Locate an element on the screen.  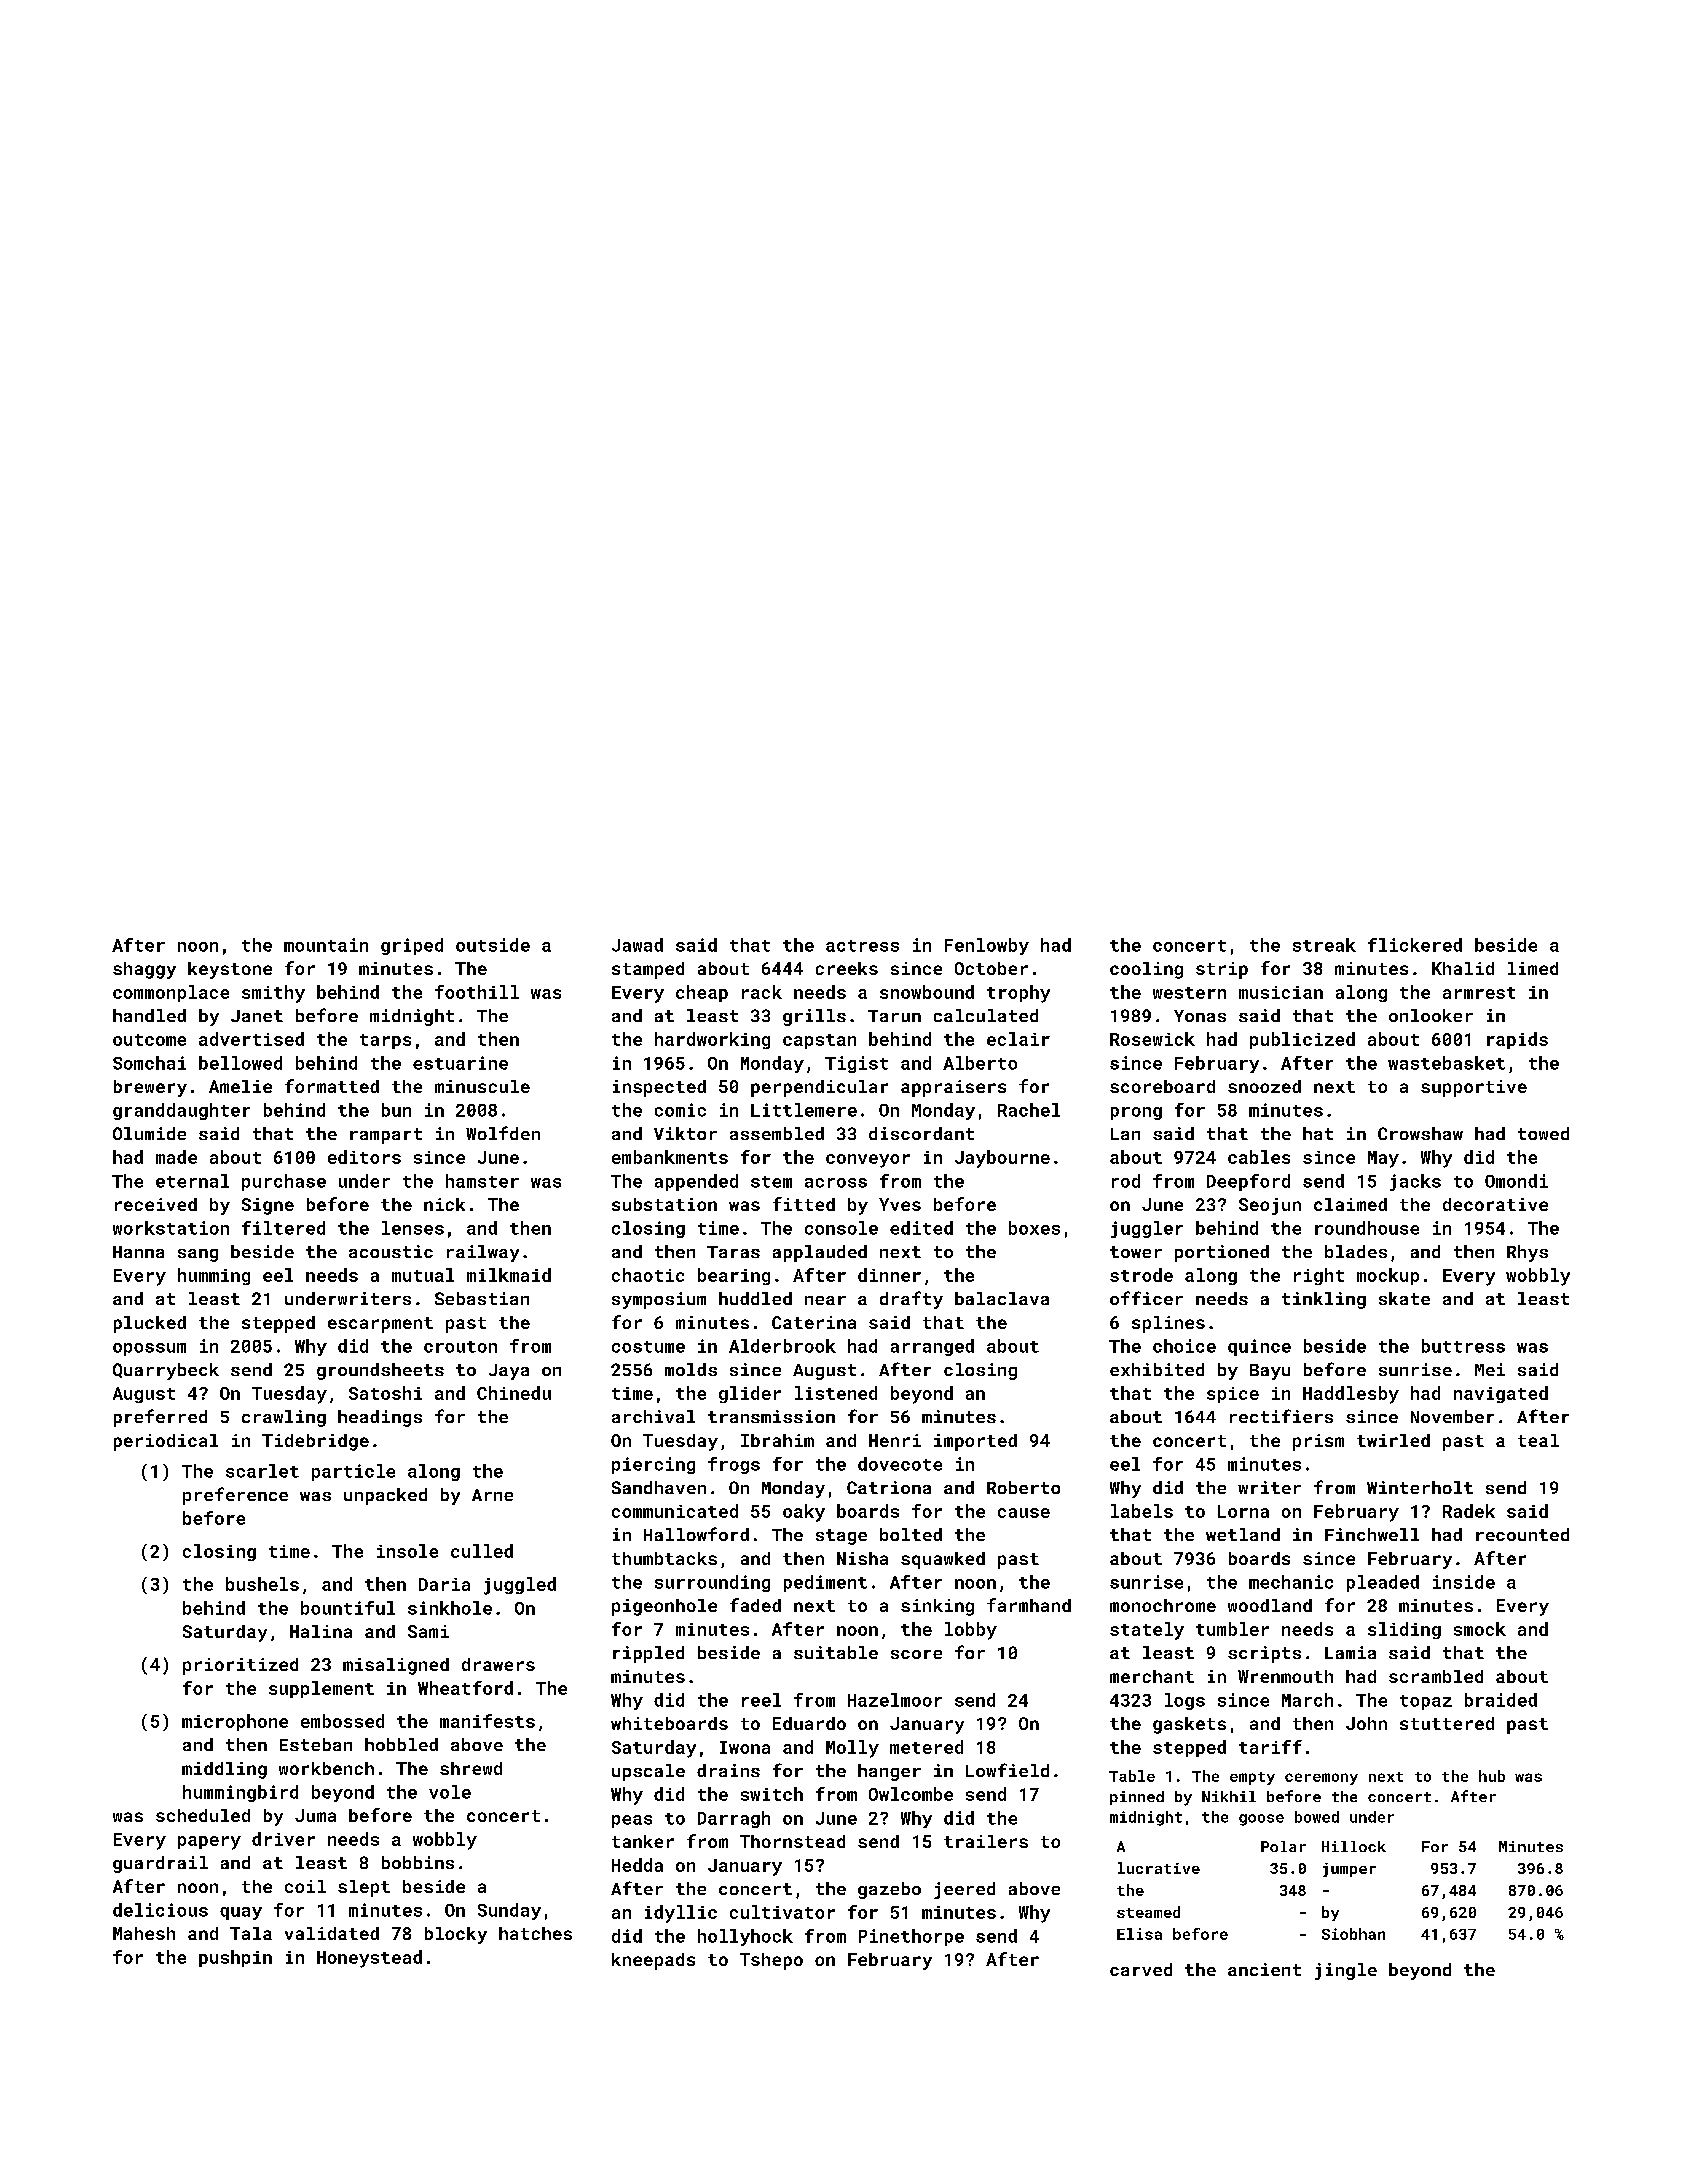
Owlcombe is located at coordinates (911, 1794).
